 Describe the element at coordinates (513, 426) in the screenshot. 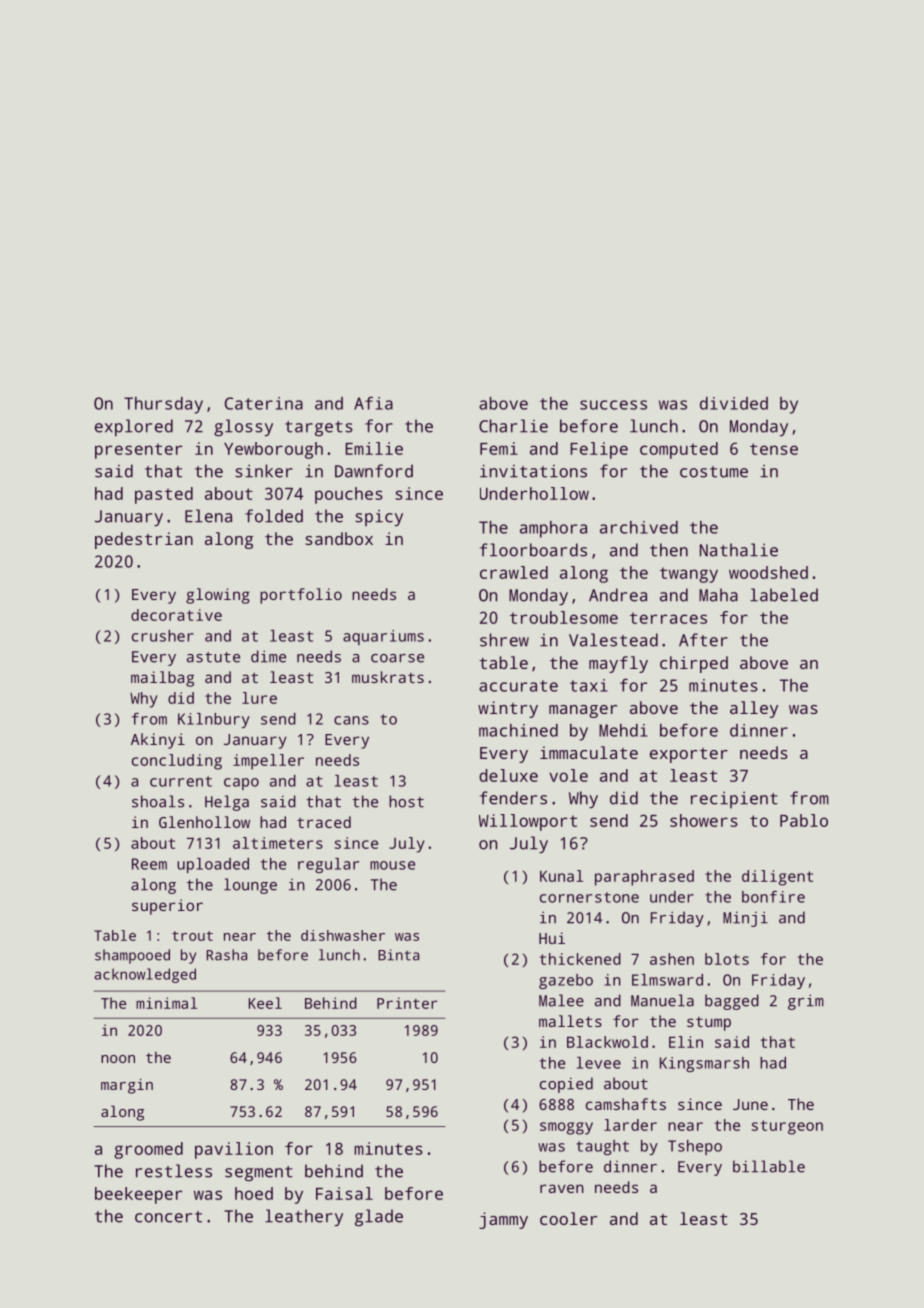

I see `Charlie` at that location.
